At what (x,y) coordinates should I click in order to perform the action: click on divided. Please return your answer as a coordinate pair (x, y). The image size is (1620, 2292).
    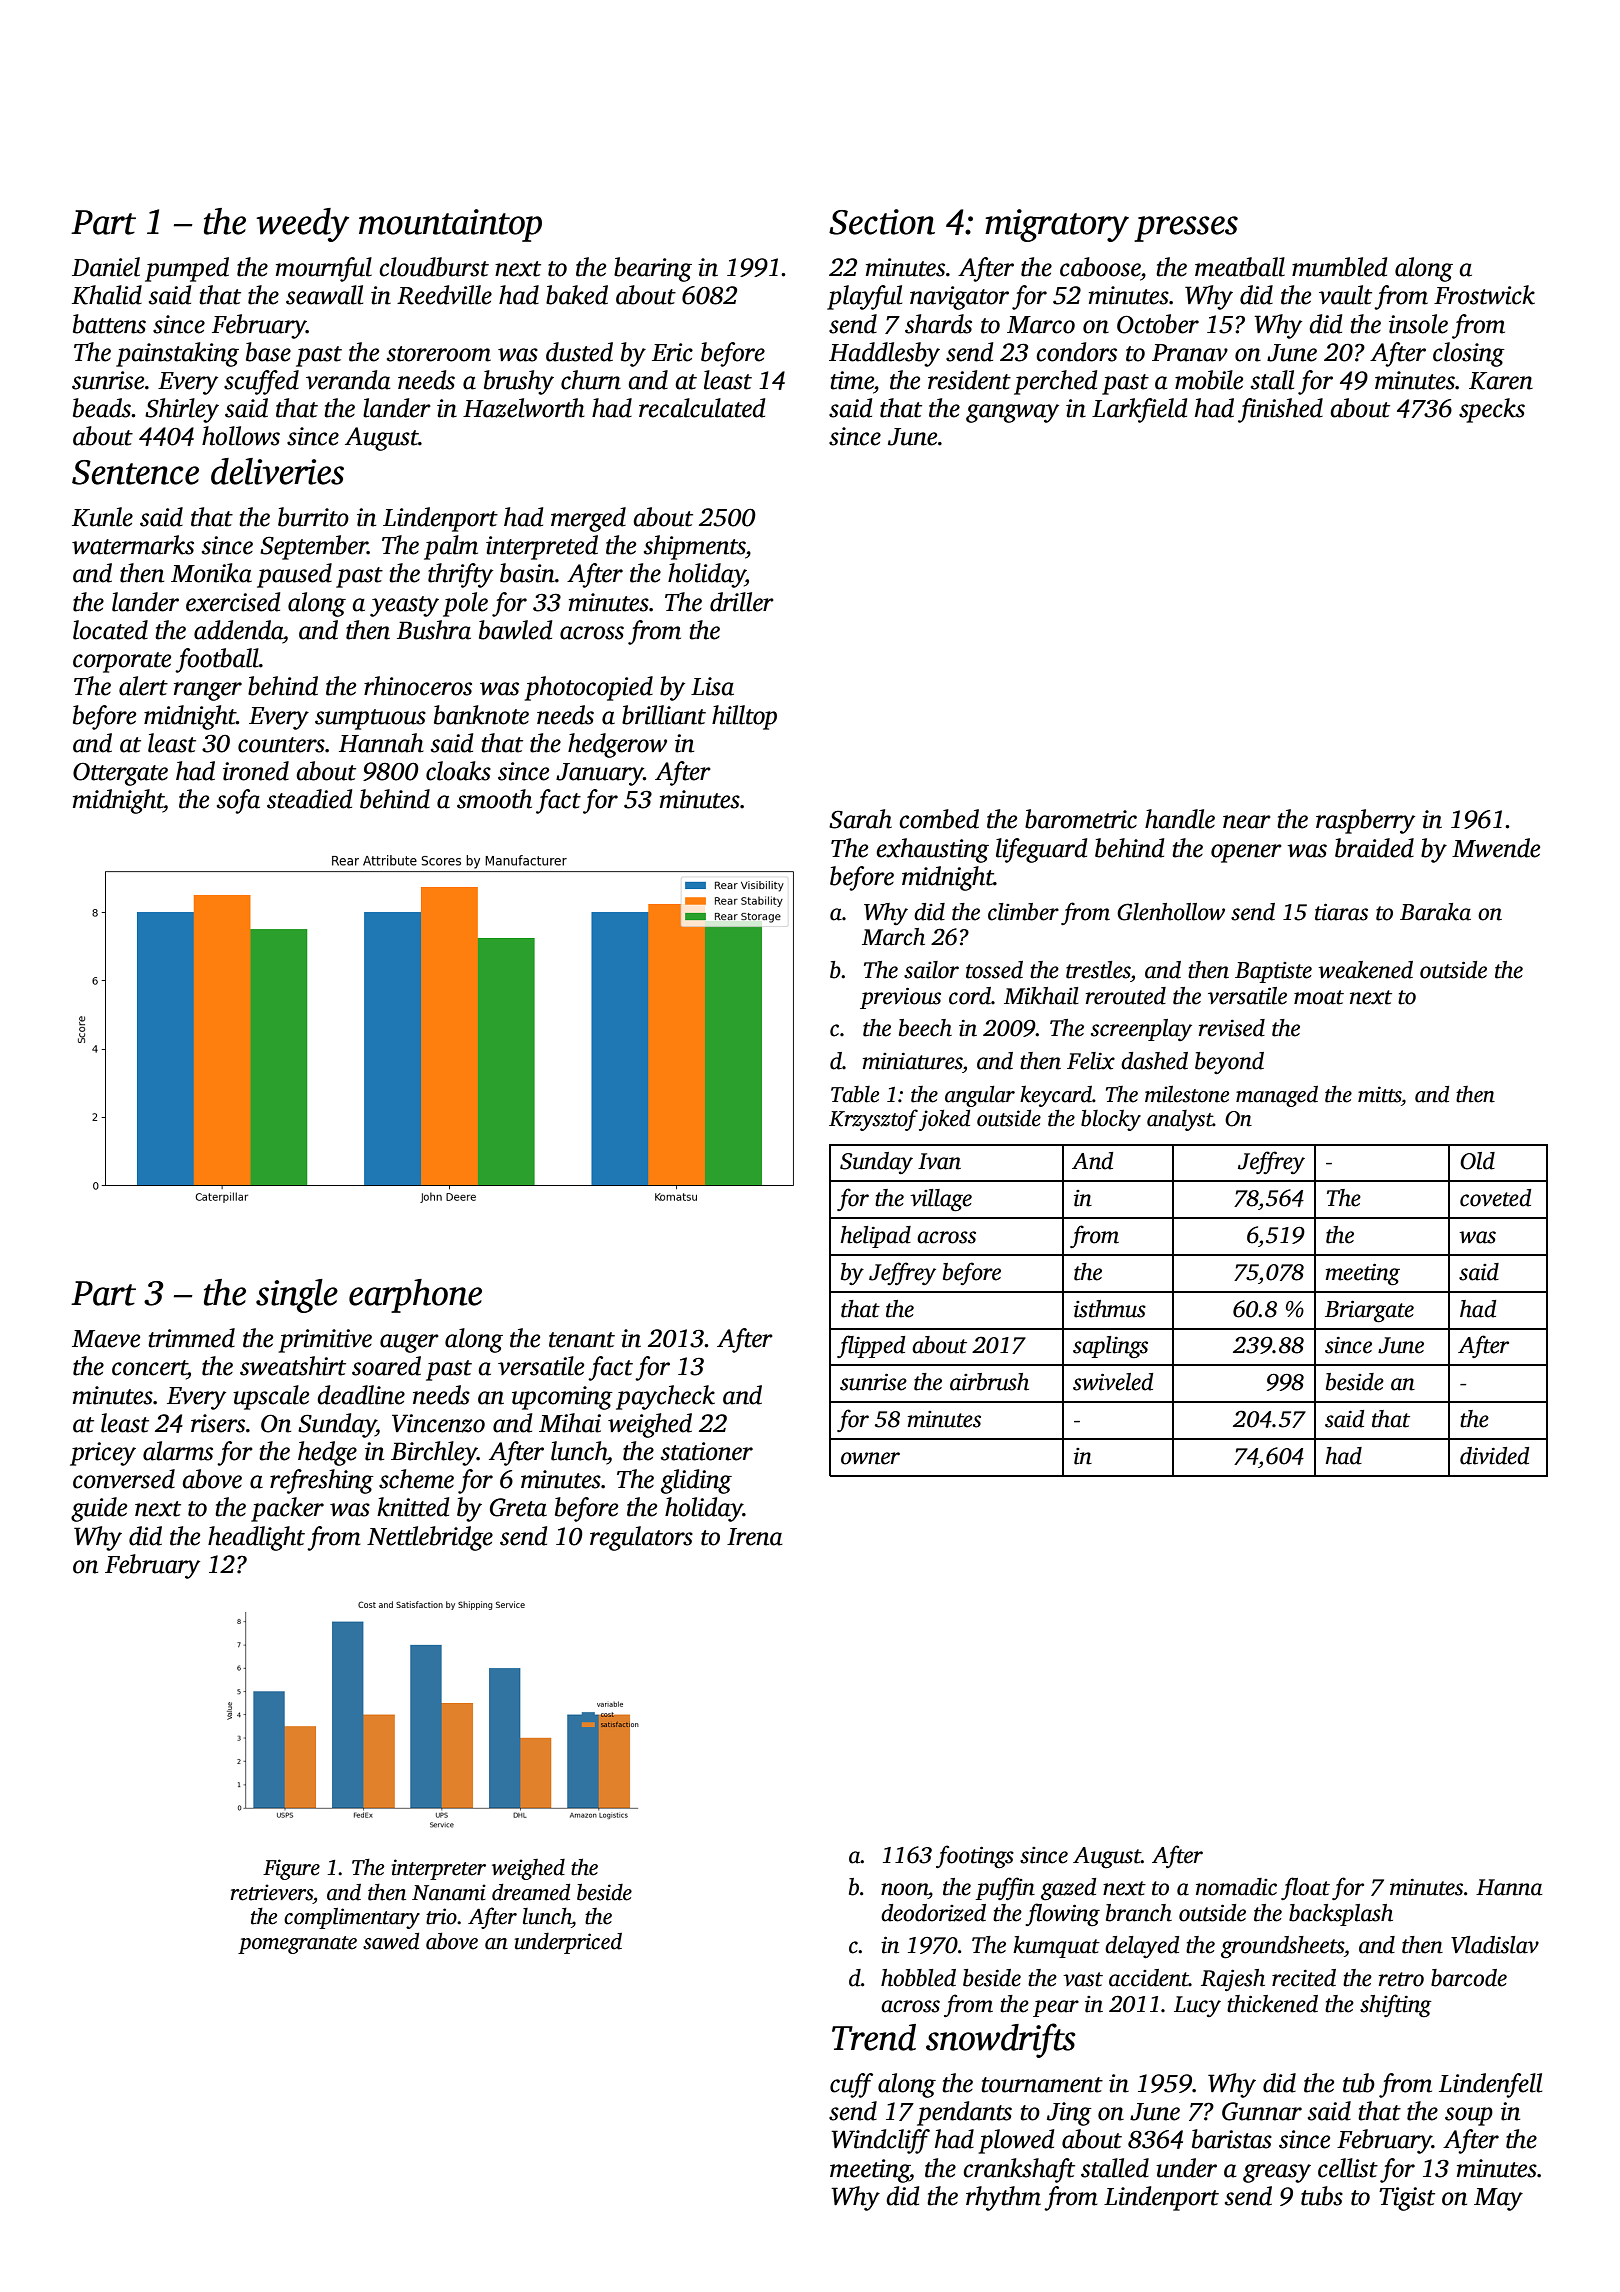
    Looking at the image, I should click on (1494, 1456).
